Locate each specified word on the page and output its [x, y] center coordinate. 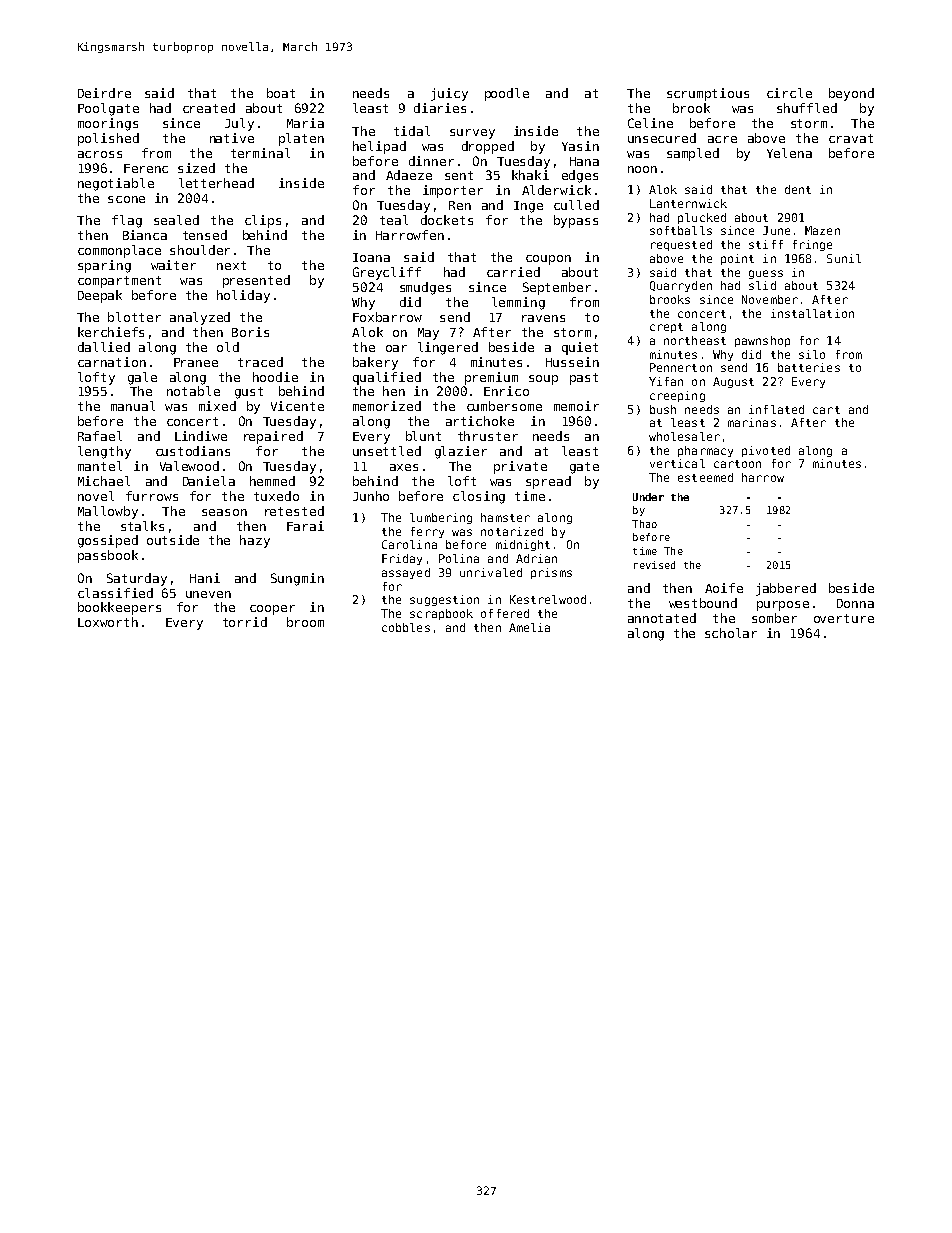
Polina [459, 558]
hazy [255, 541]
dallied [104, 347]
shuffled [807, 108]
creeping [677, 396]
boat [281, 93]
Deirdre [104, 93]
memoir [576, 406]
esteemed [705, 477]
